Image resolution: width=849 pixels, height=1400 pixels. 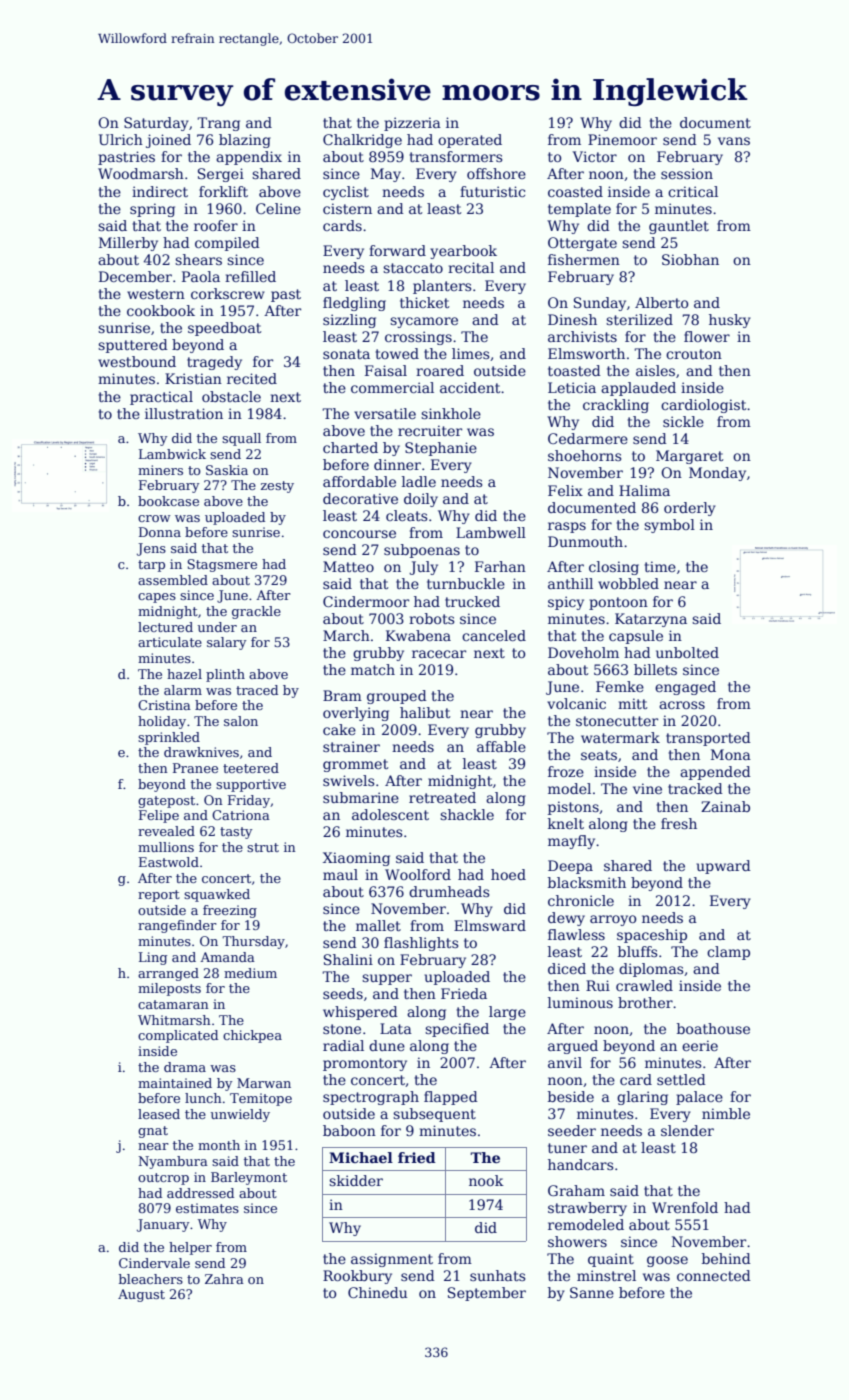 What do you see at coordinates (689, 457) in the page?
I see `Margaret` at bounding box center [689, 457].
